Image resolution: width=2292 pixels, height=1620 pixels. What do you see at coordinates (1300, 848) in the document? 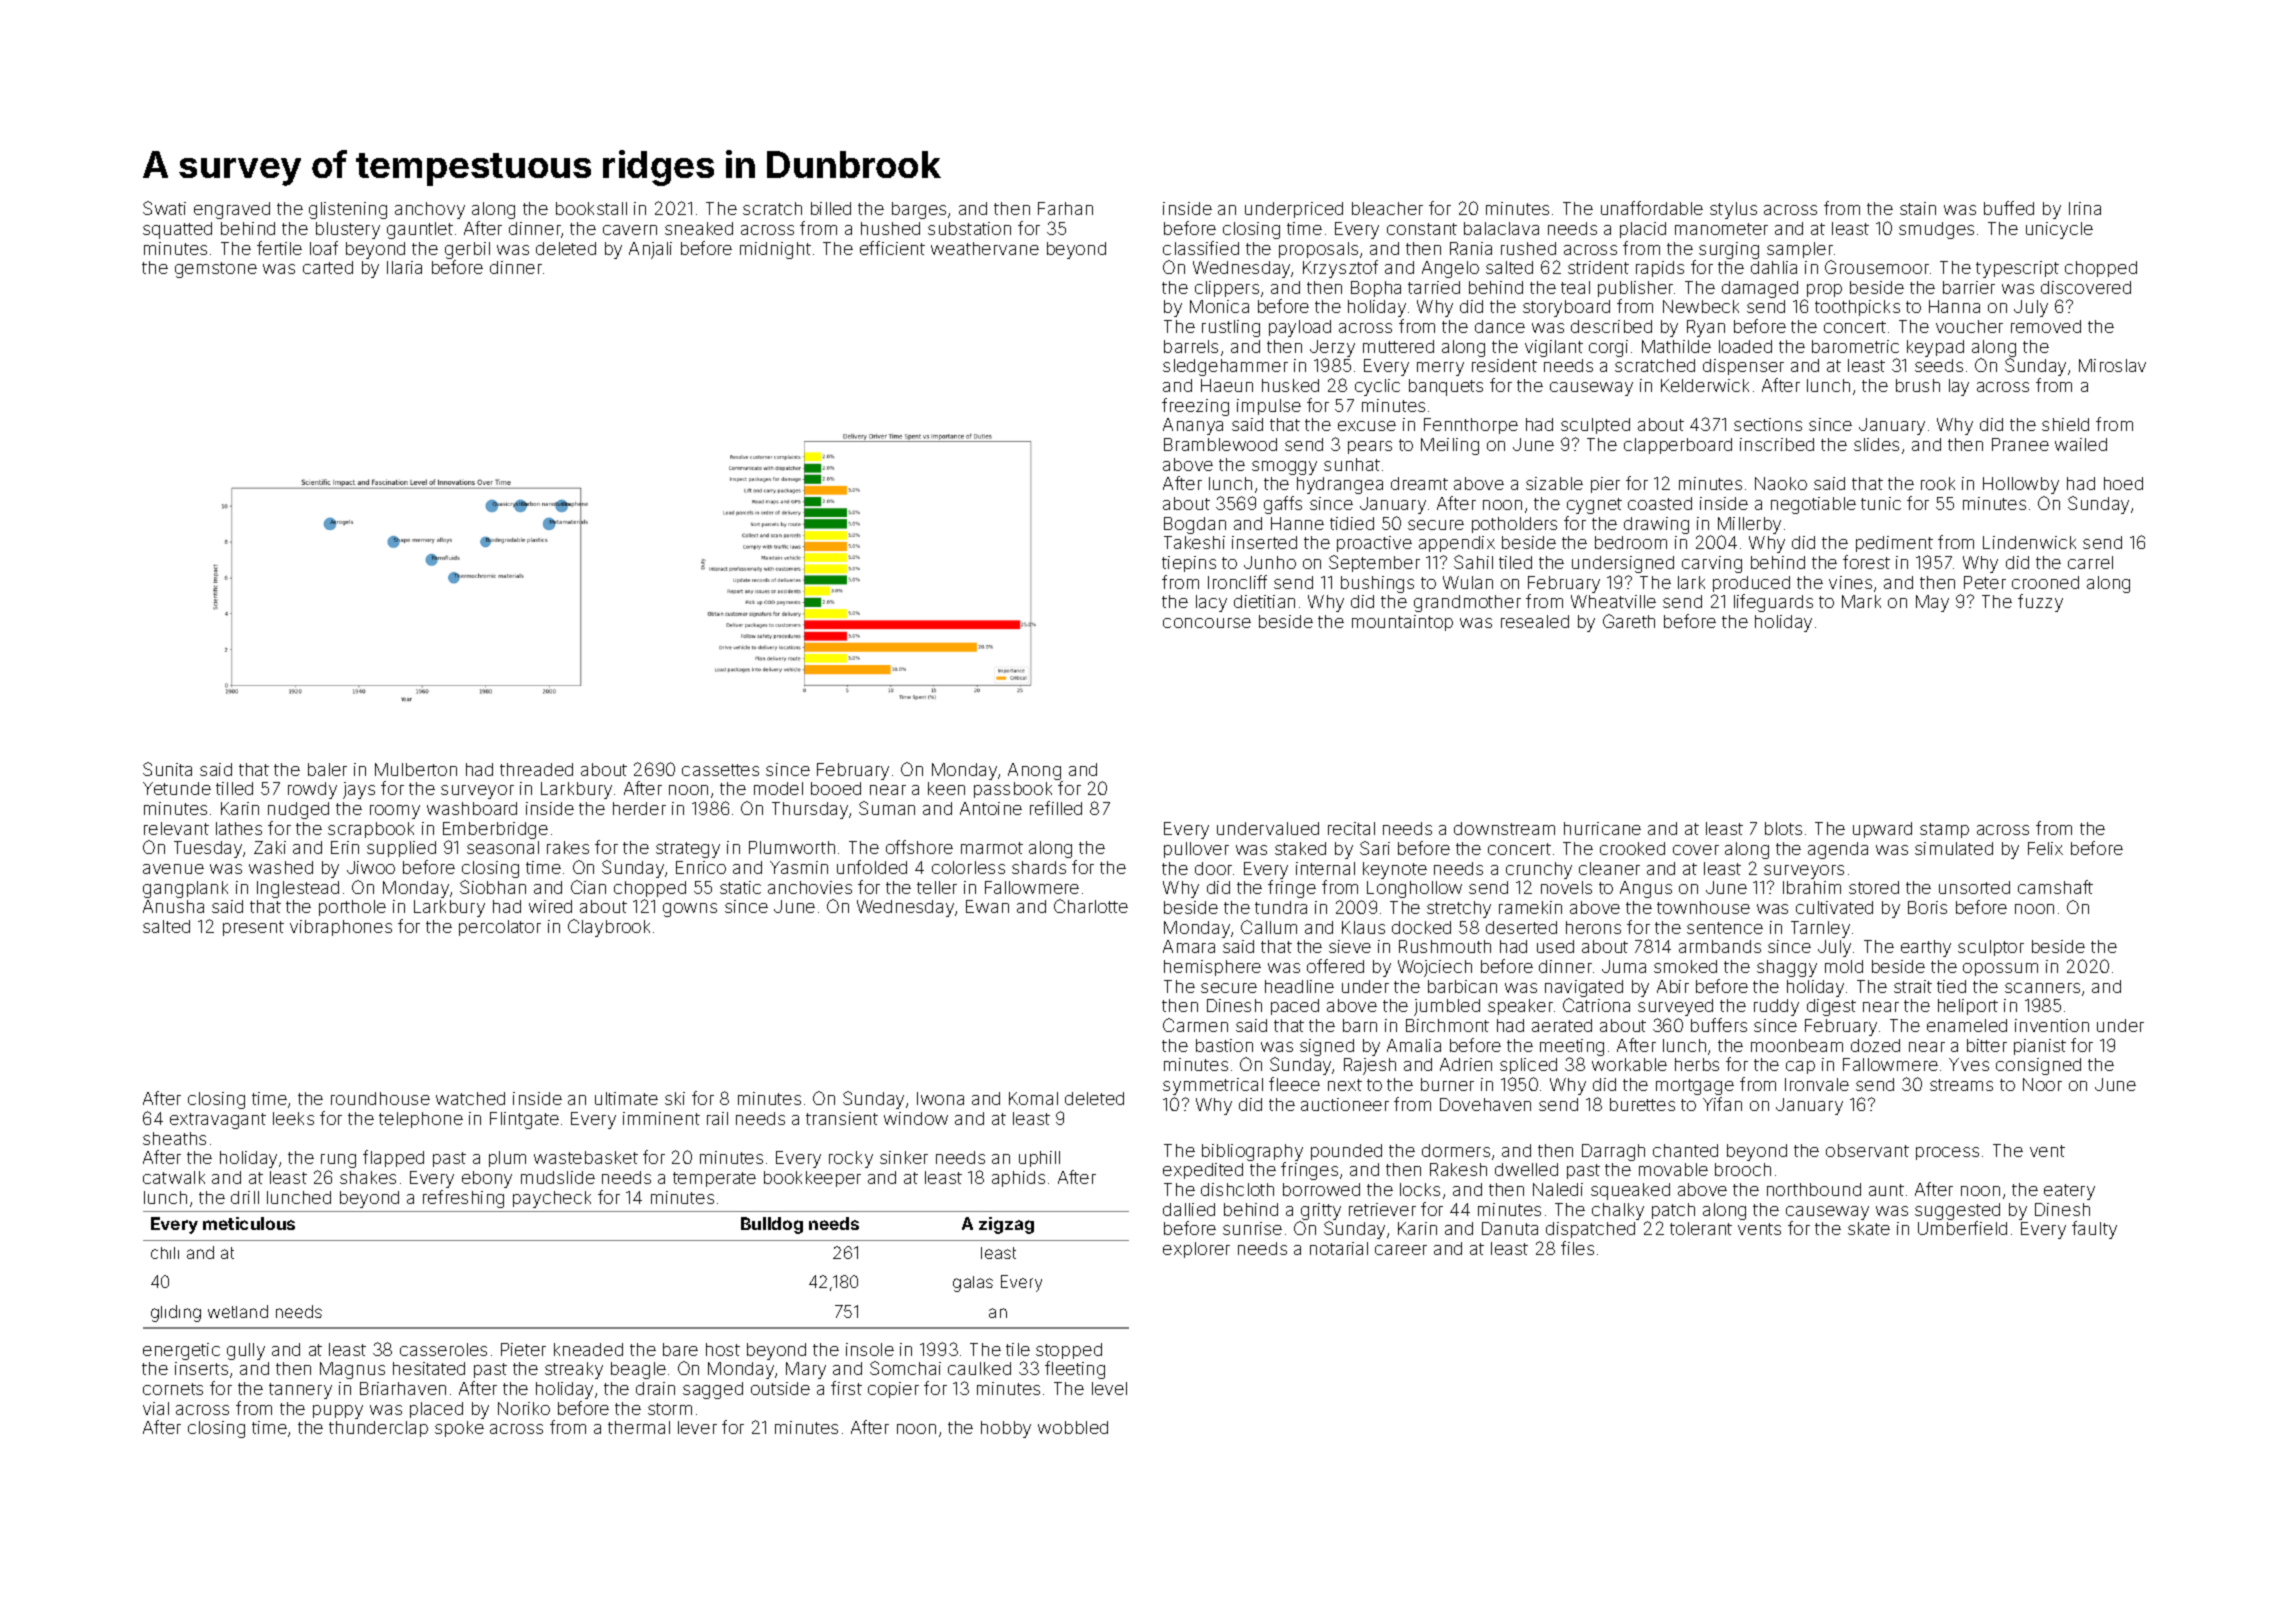
I see `staked` at bounding box center [1300, 848].
